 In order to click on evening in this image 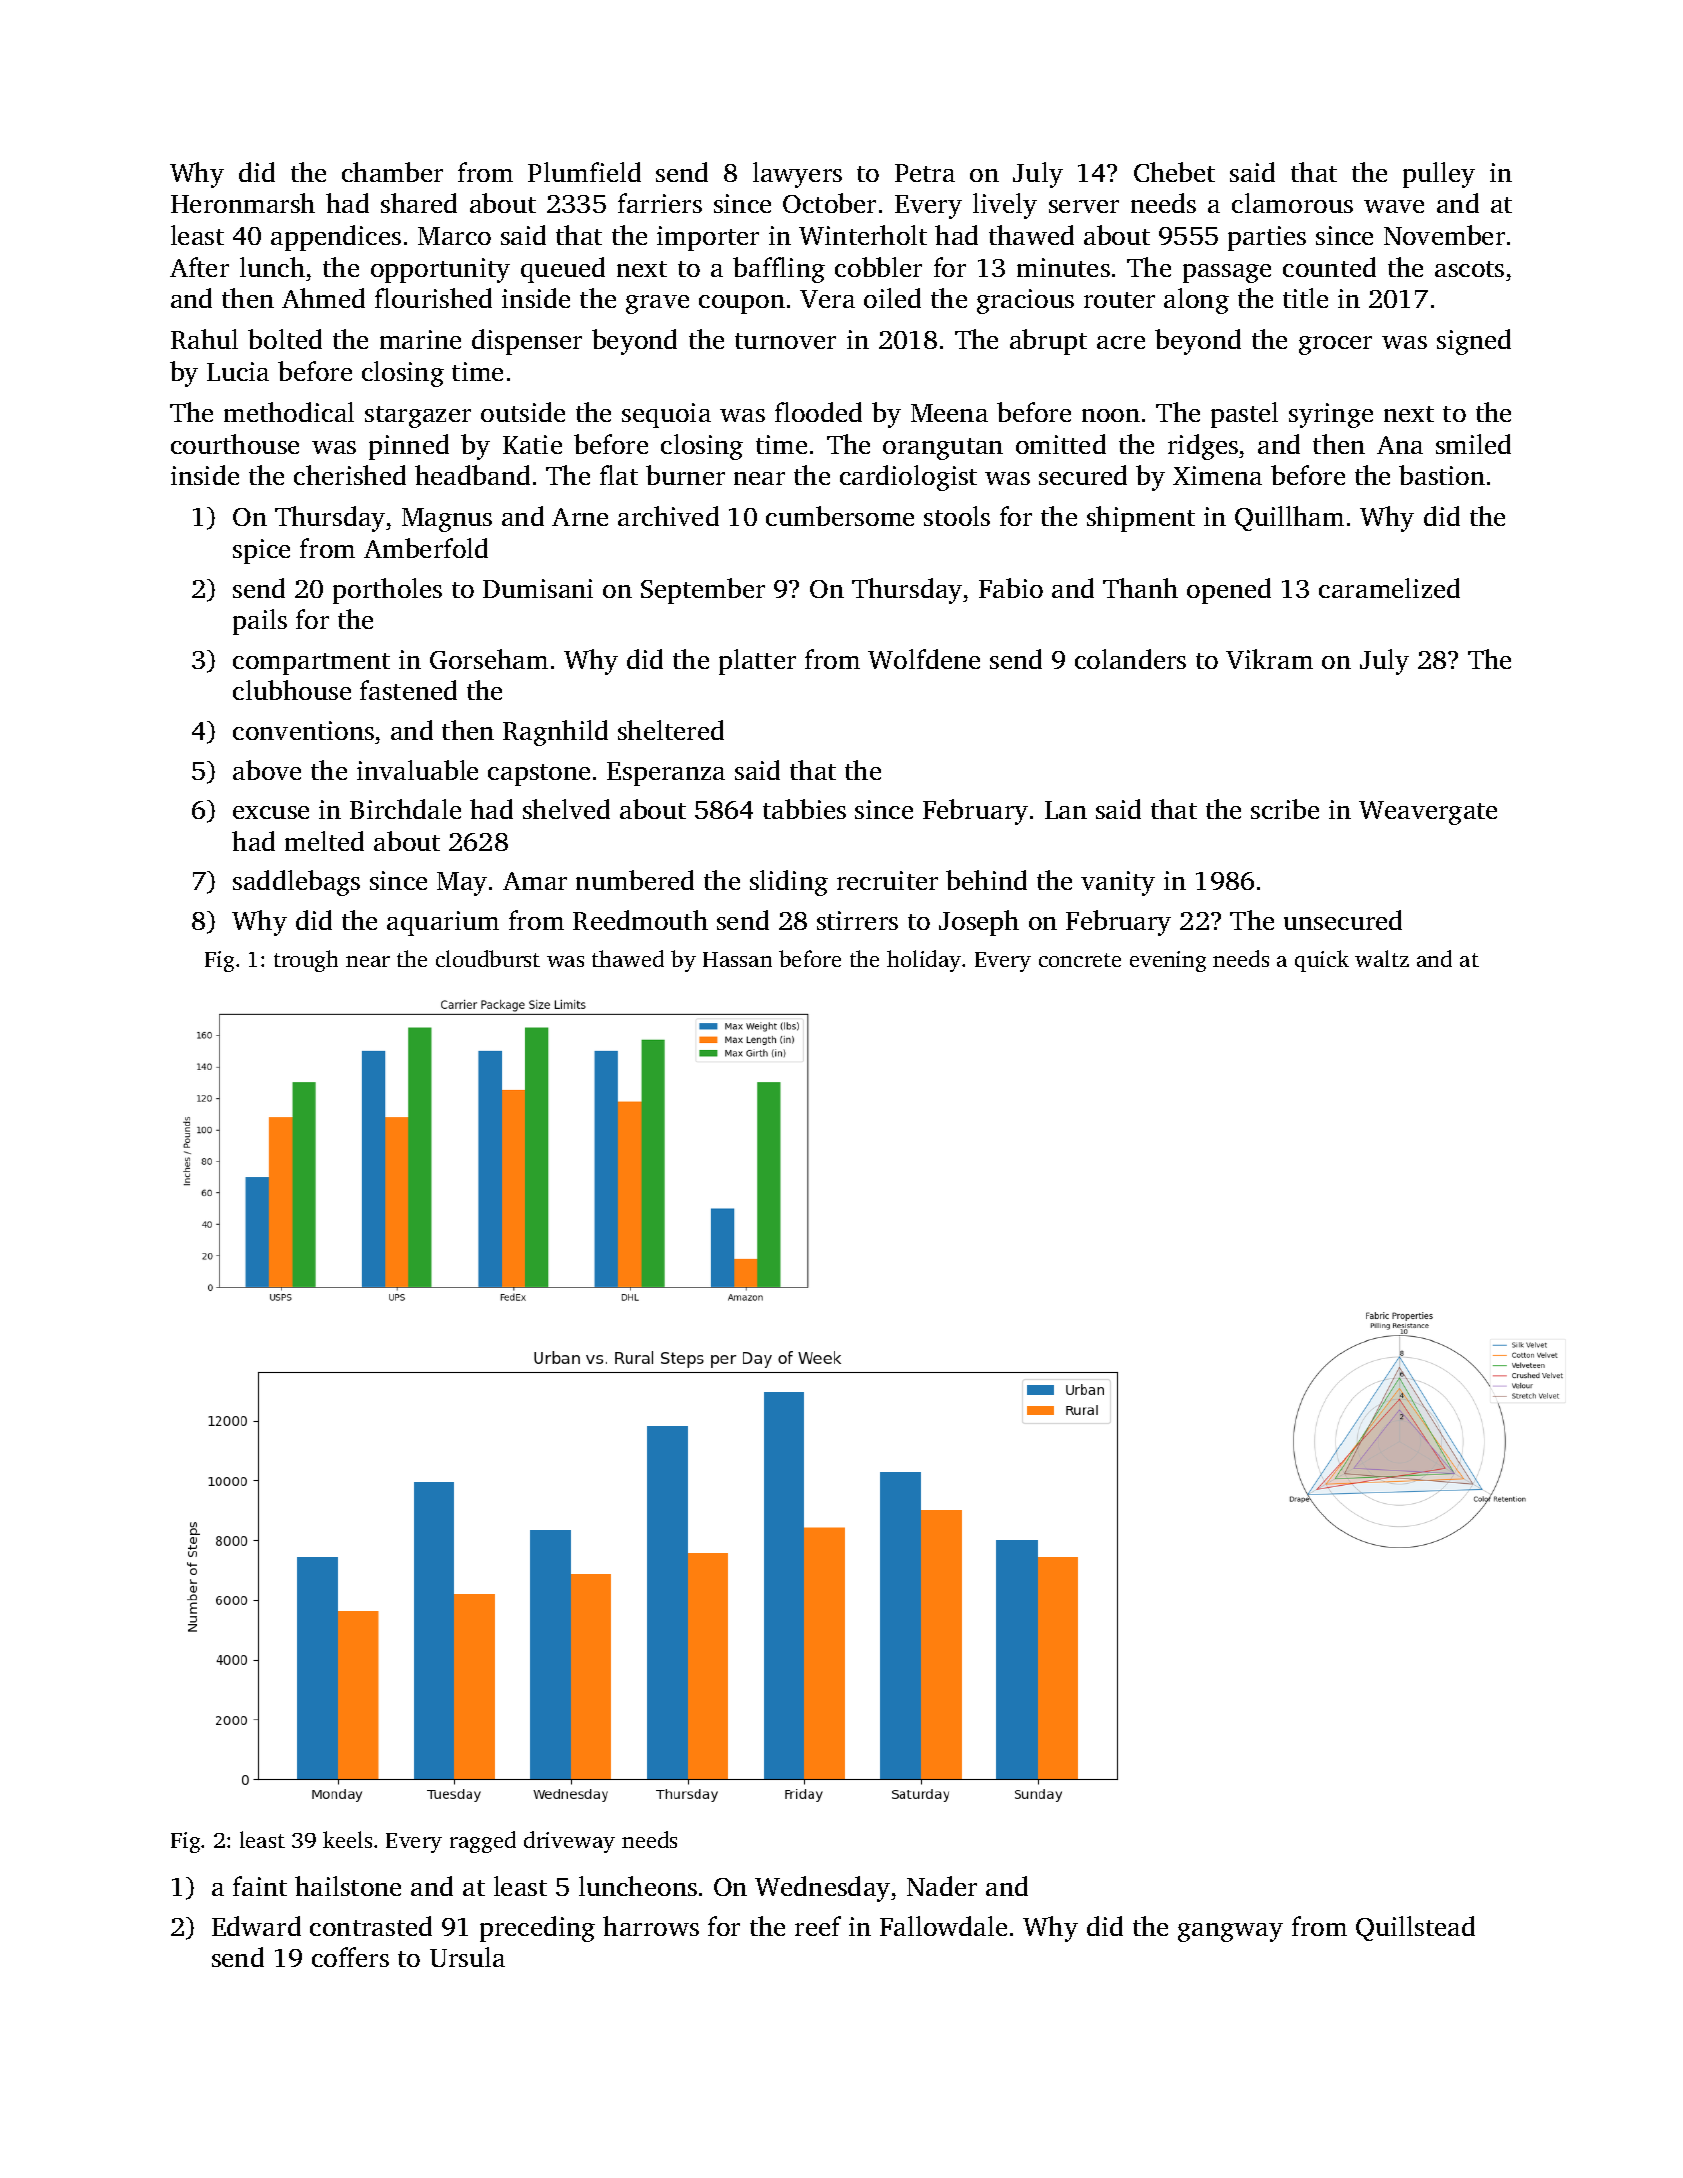, I will do `click(1168, 961)`.
